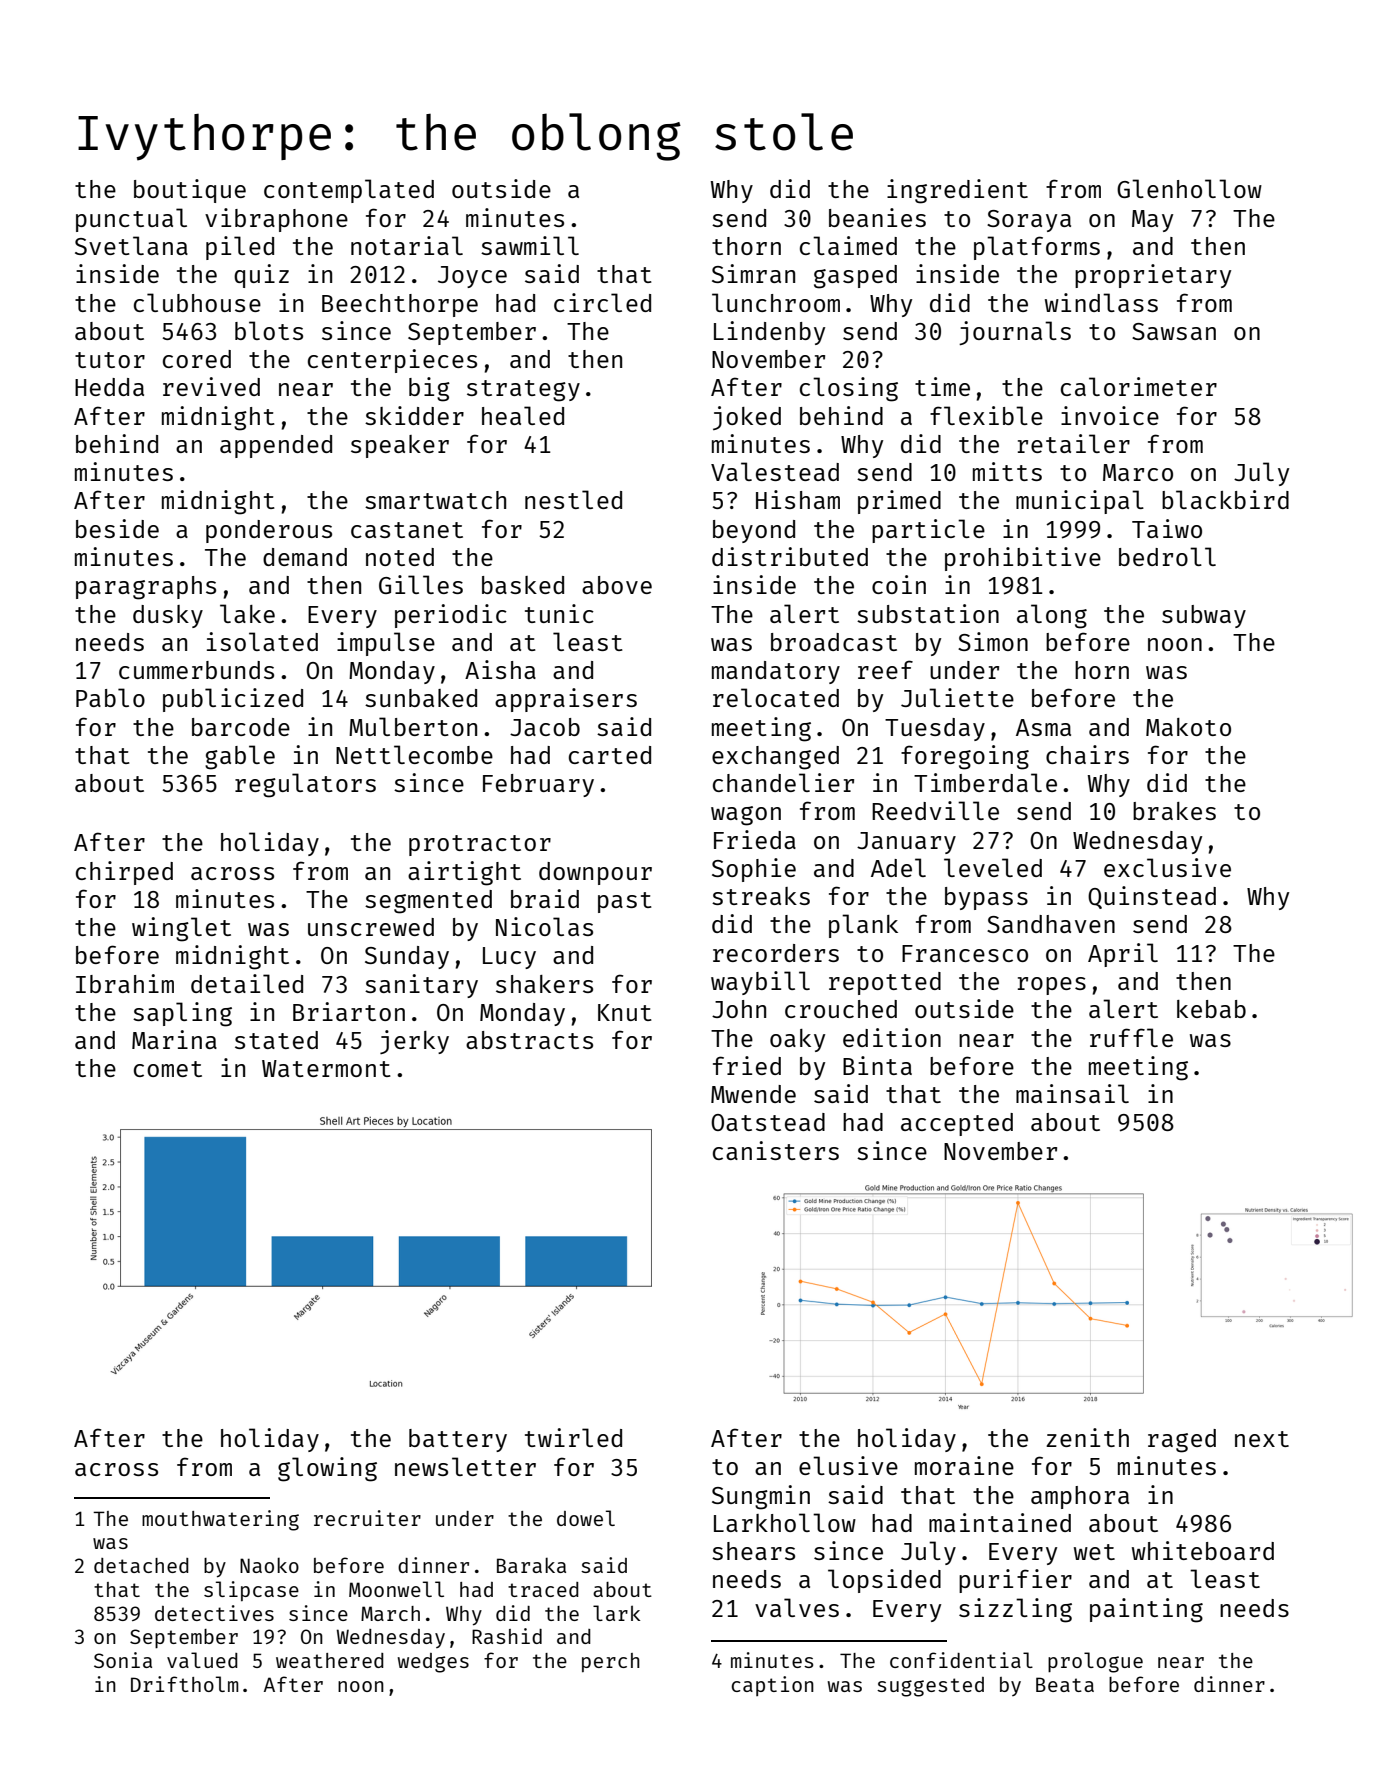 The width and height of the page is (1376, 1780). Describe the element at coordinates (168, 1069) in the page. I see `comet` at that location.
